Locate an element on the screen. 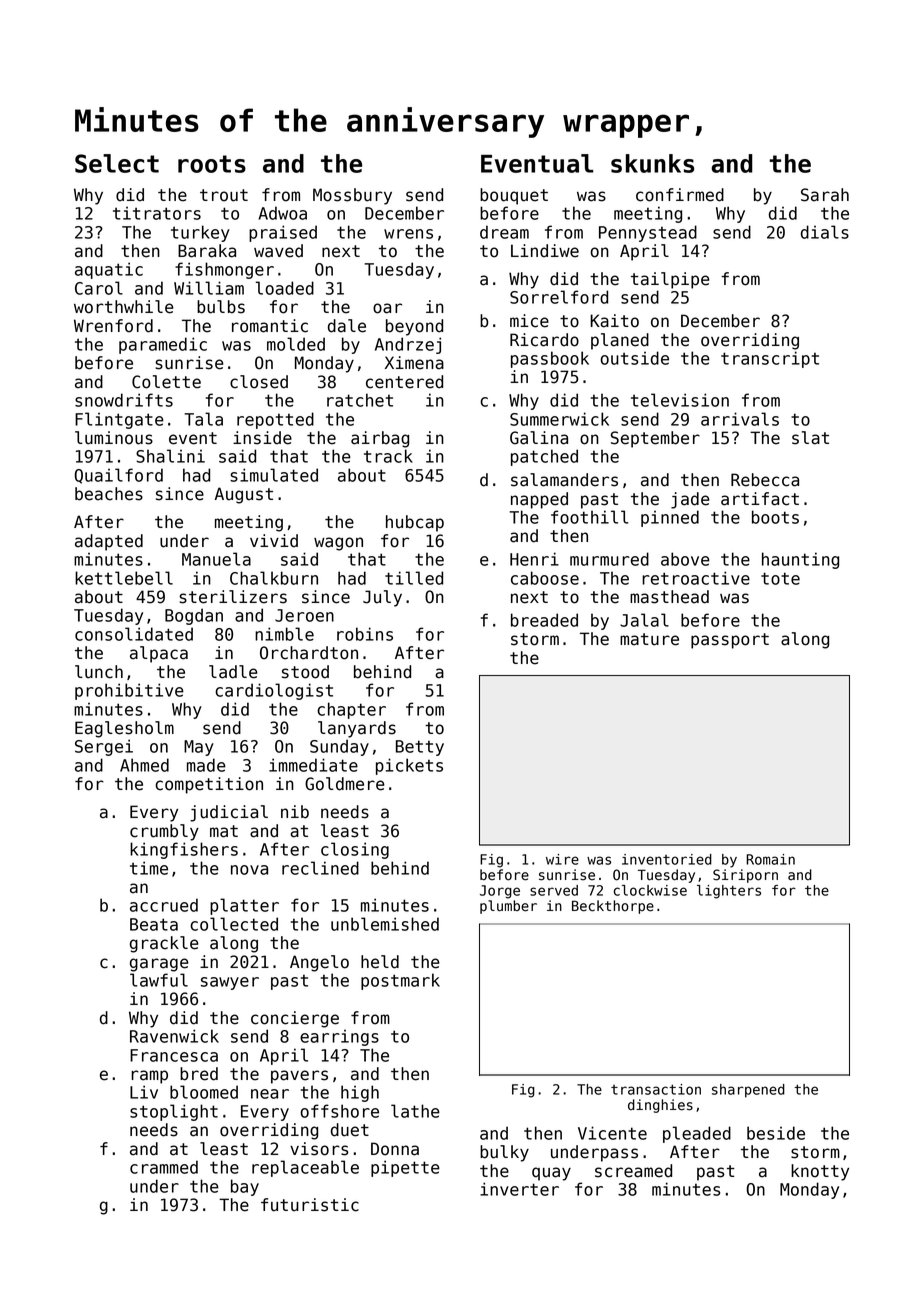 This screenshot has width=924, height=1308. knotty is located at coordinates (820, 1172).
